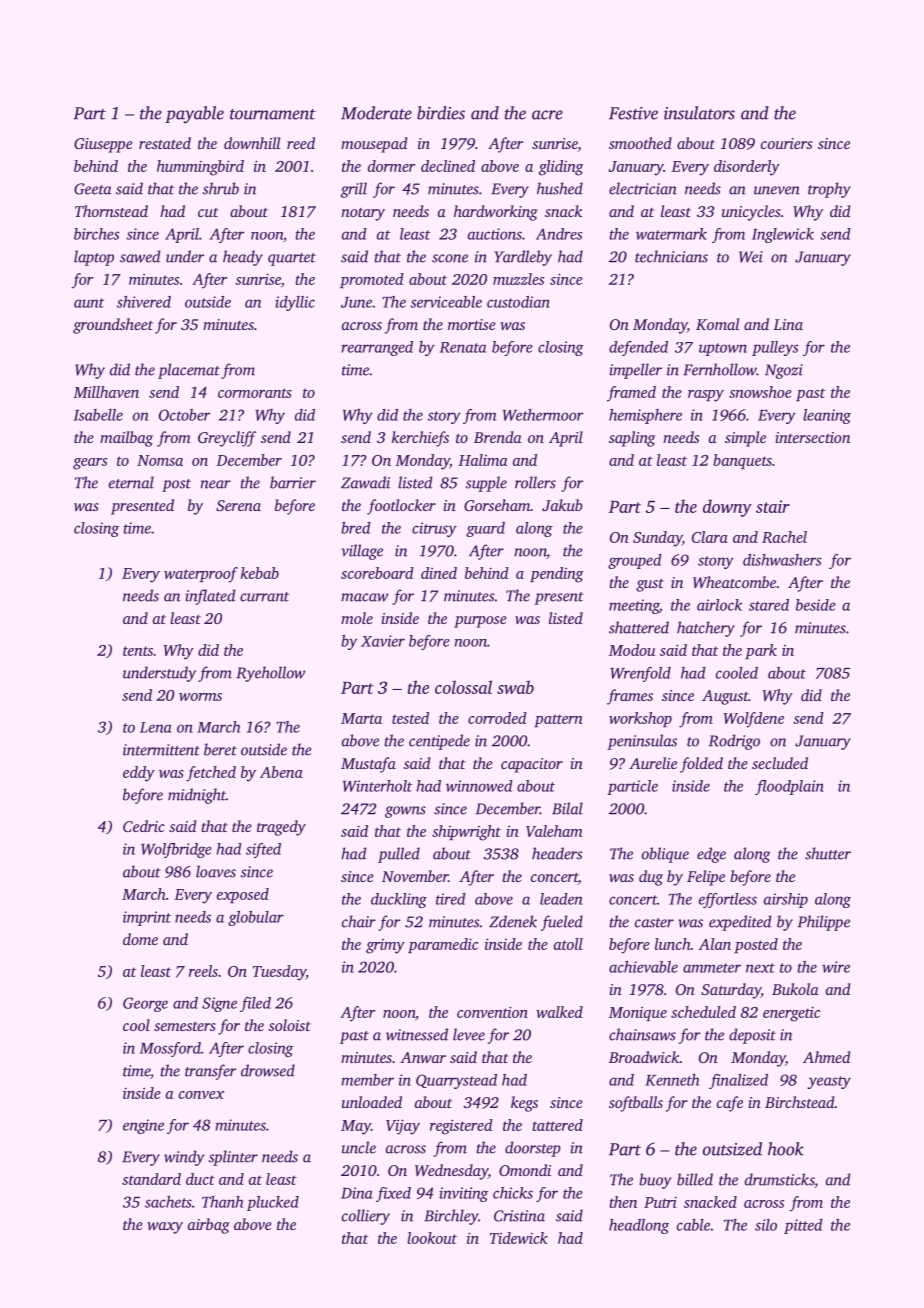  Describe the element at coordinates (256, 918) in the page. I see `globular` at that location.
